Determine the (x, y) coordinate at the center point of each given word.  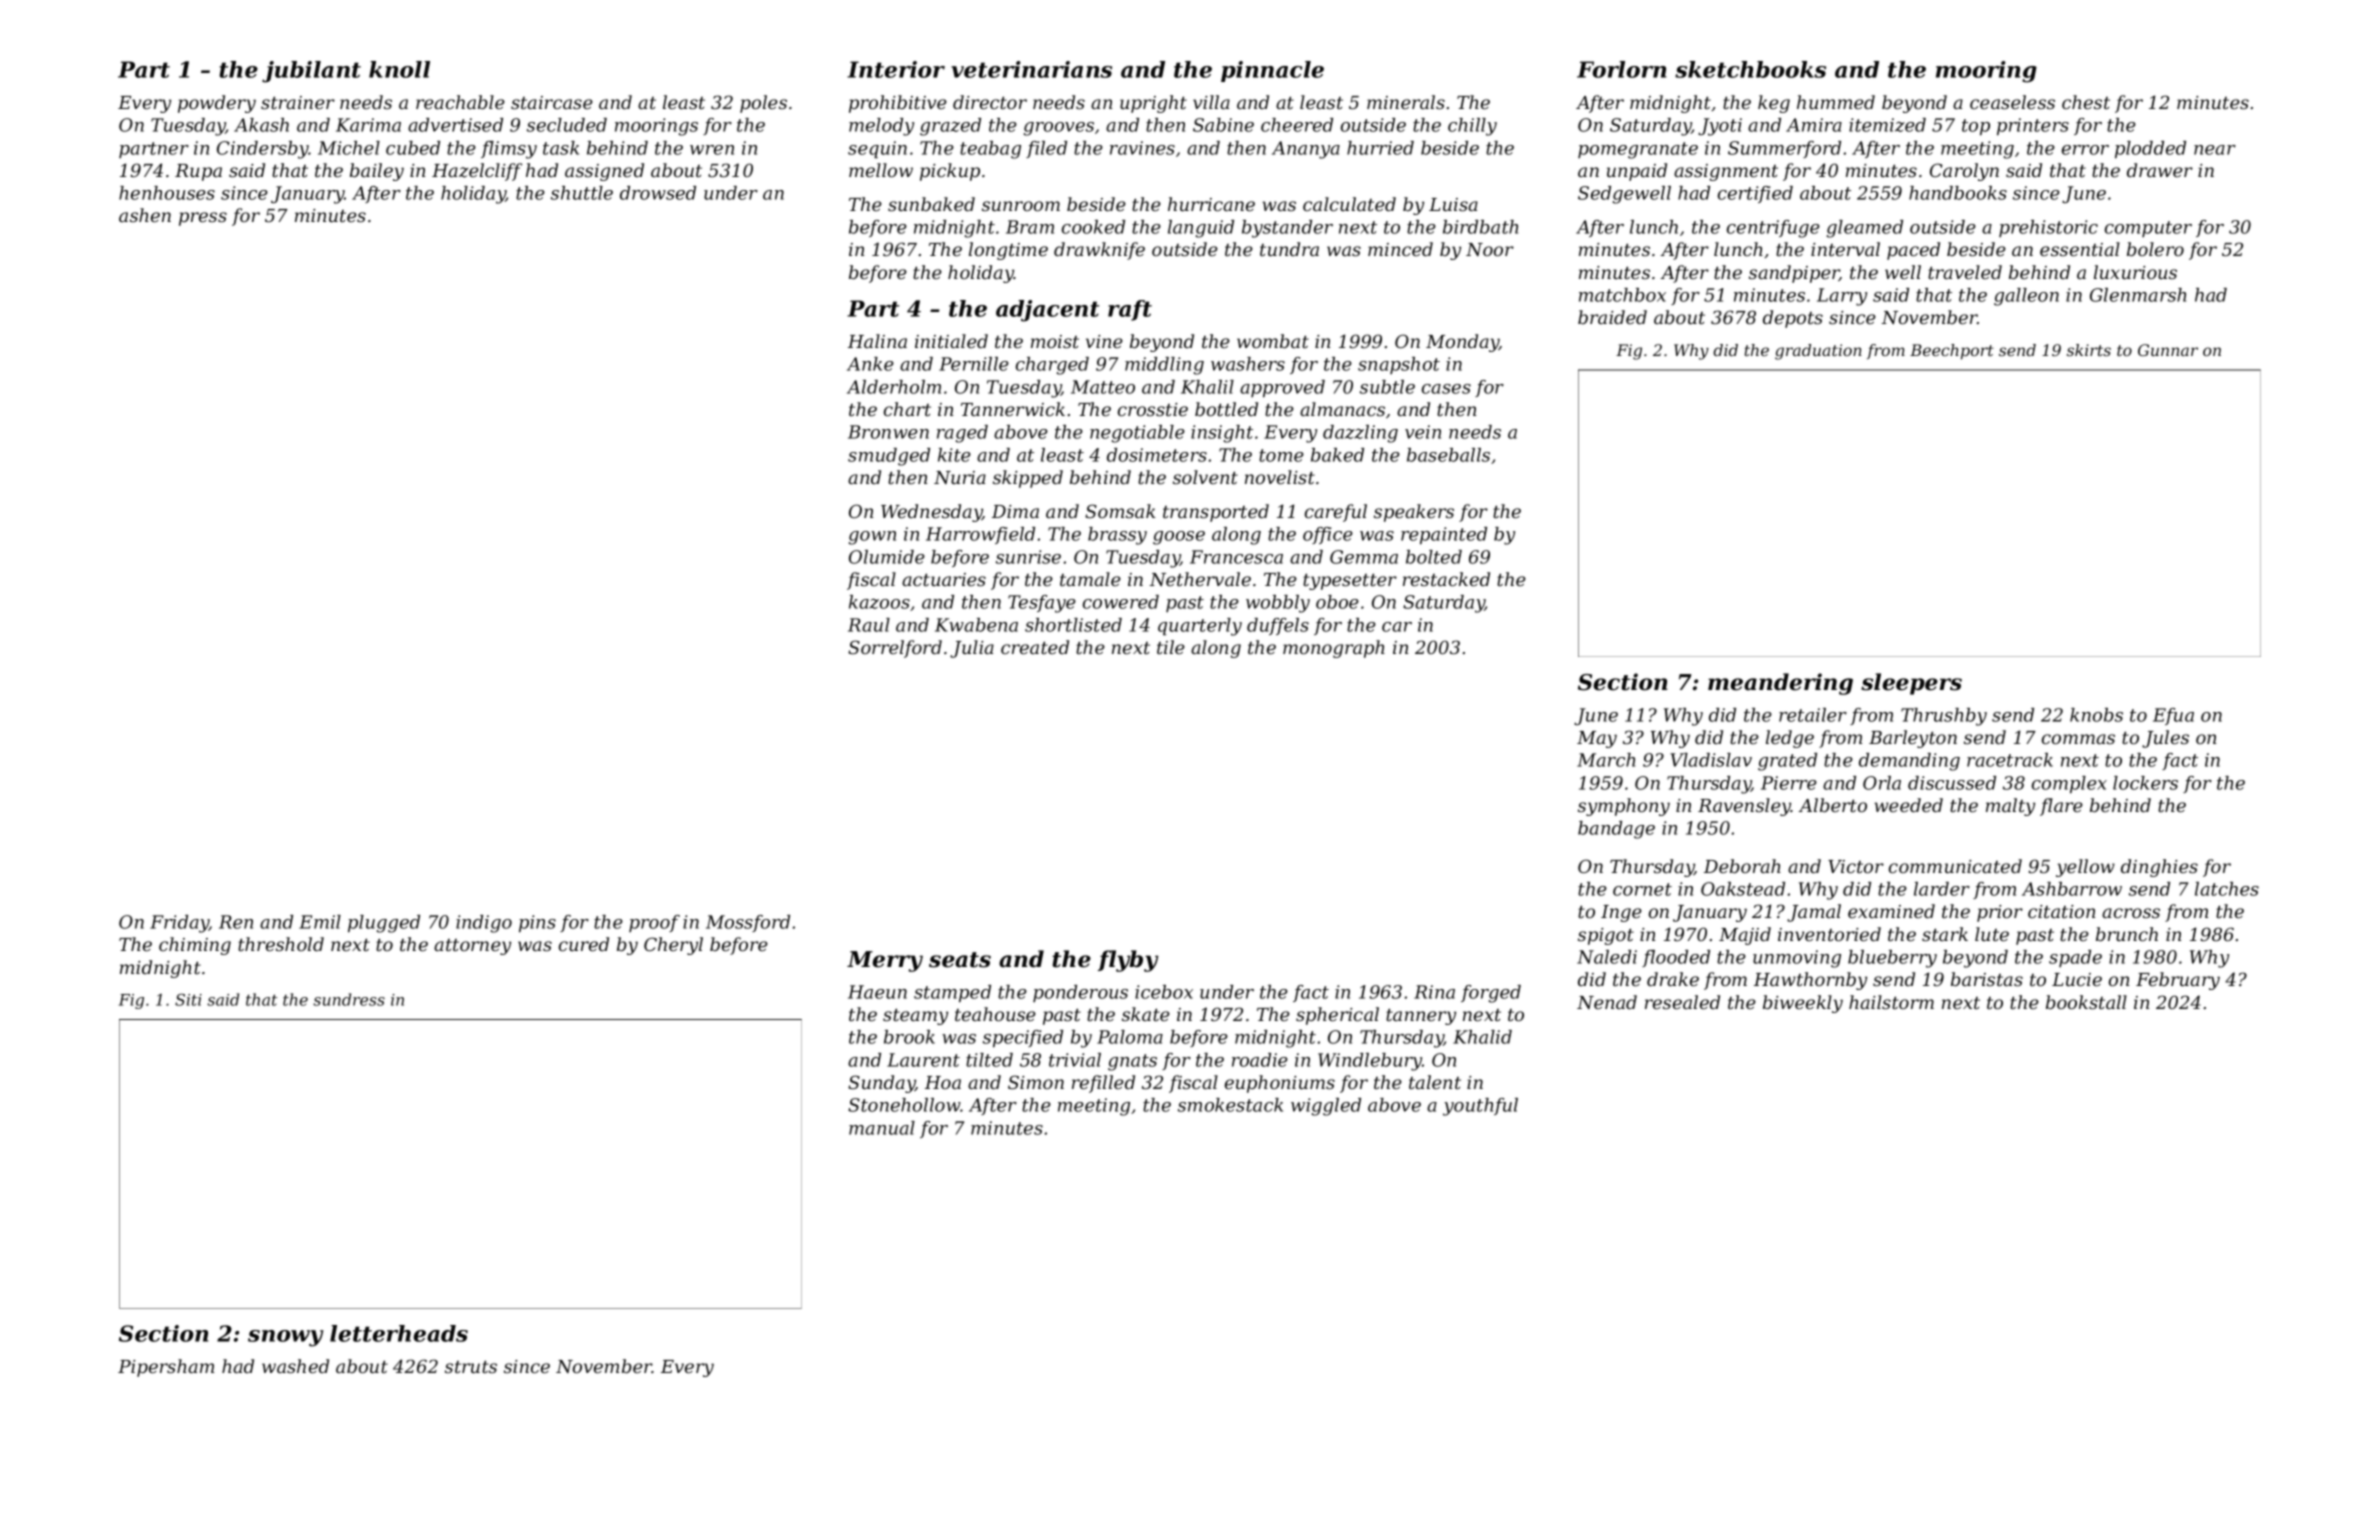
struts (471, 1367)
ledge (1790, 739)
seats (960, 960)
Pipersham (166, 1368)
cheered (1297, 125)
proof (654, 923)
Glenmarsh (2138, 295)
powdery (217, 104)
